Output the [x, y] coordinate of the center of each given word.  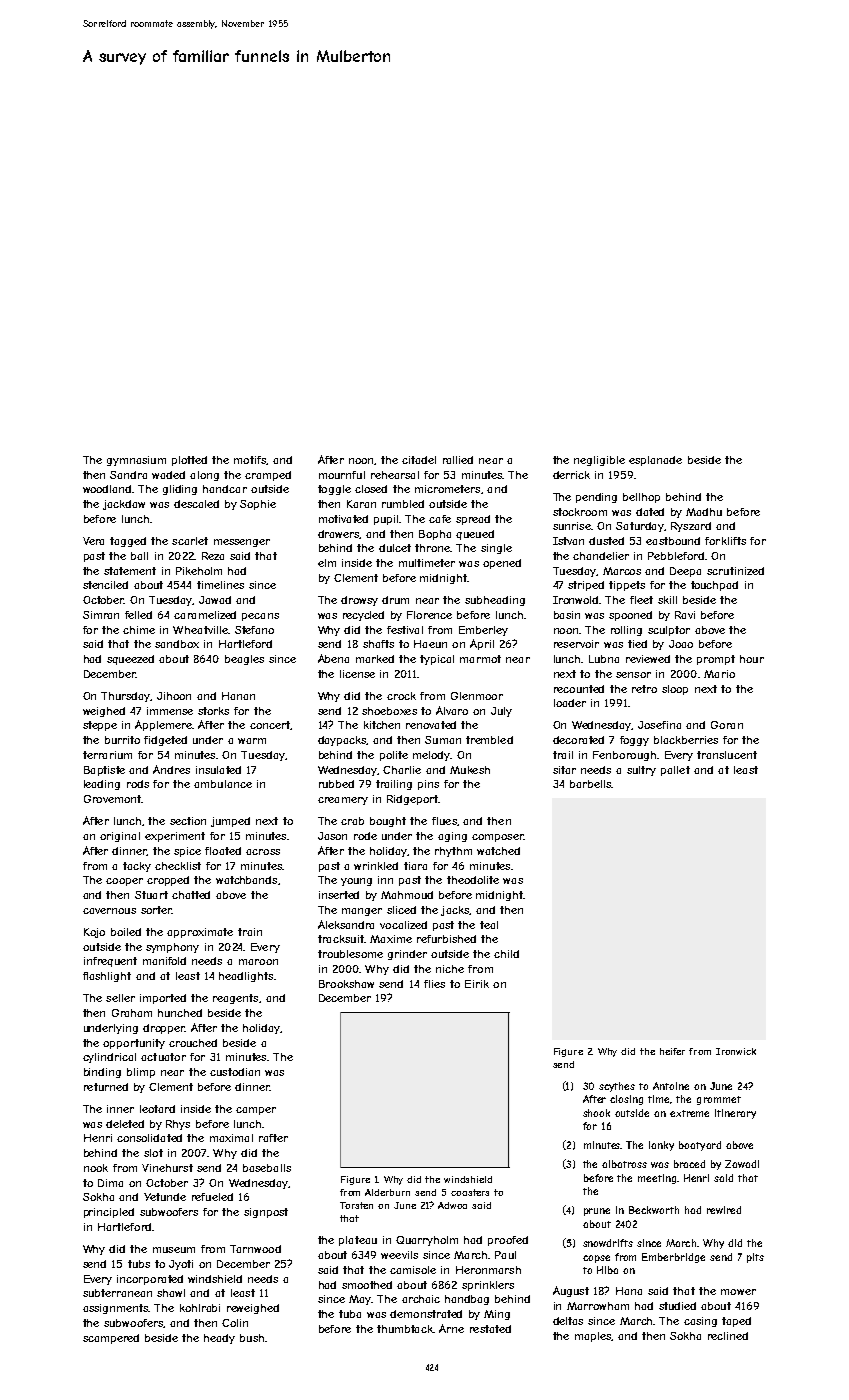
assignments [116, 1309]
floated [223, 851]
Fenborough [624, 756]
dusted [606, 541]
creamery [343, 801]
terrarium [107, 755]
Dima [110, 1183]
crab [352, 821]
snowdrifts [608, 1243]
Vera [93, 541]
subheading [495, 601]
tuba [350, 1314]
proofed [508, 1241]
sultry [641, 771]
